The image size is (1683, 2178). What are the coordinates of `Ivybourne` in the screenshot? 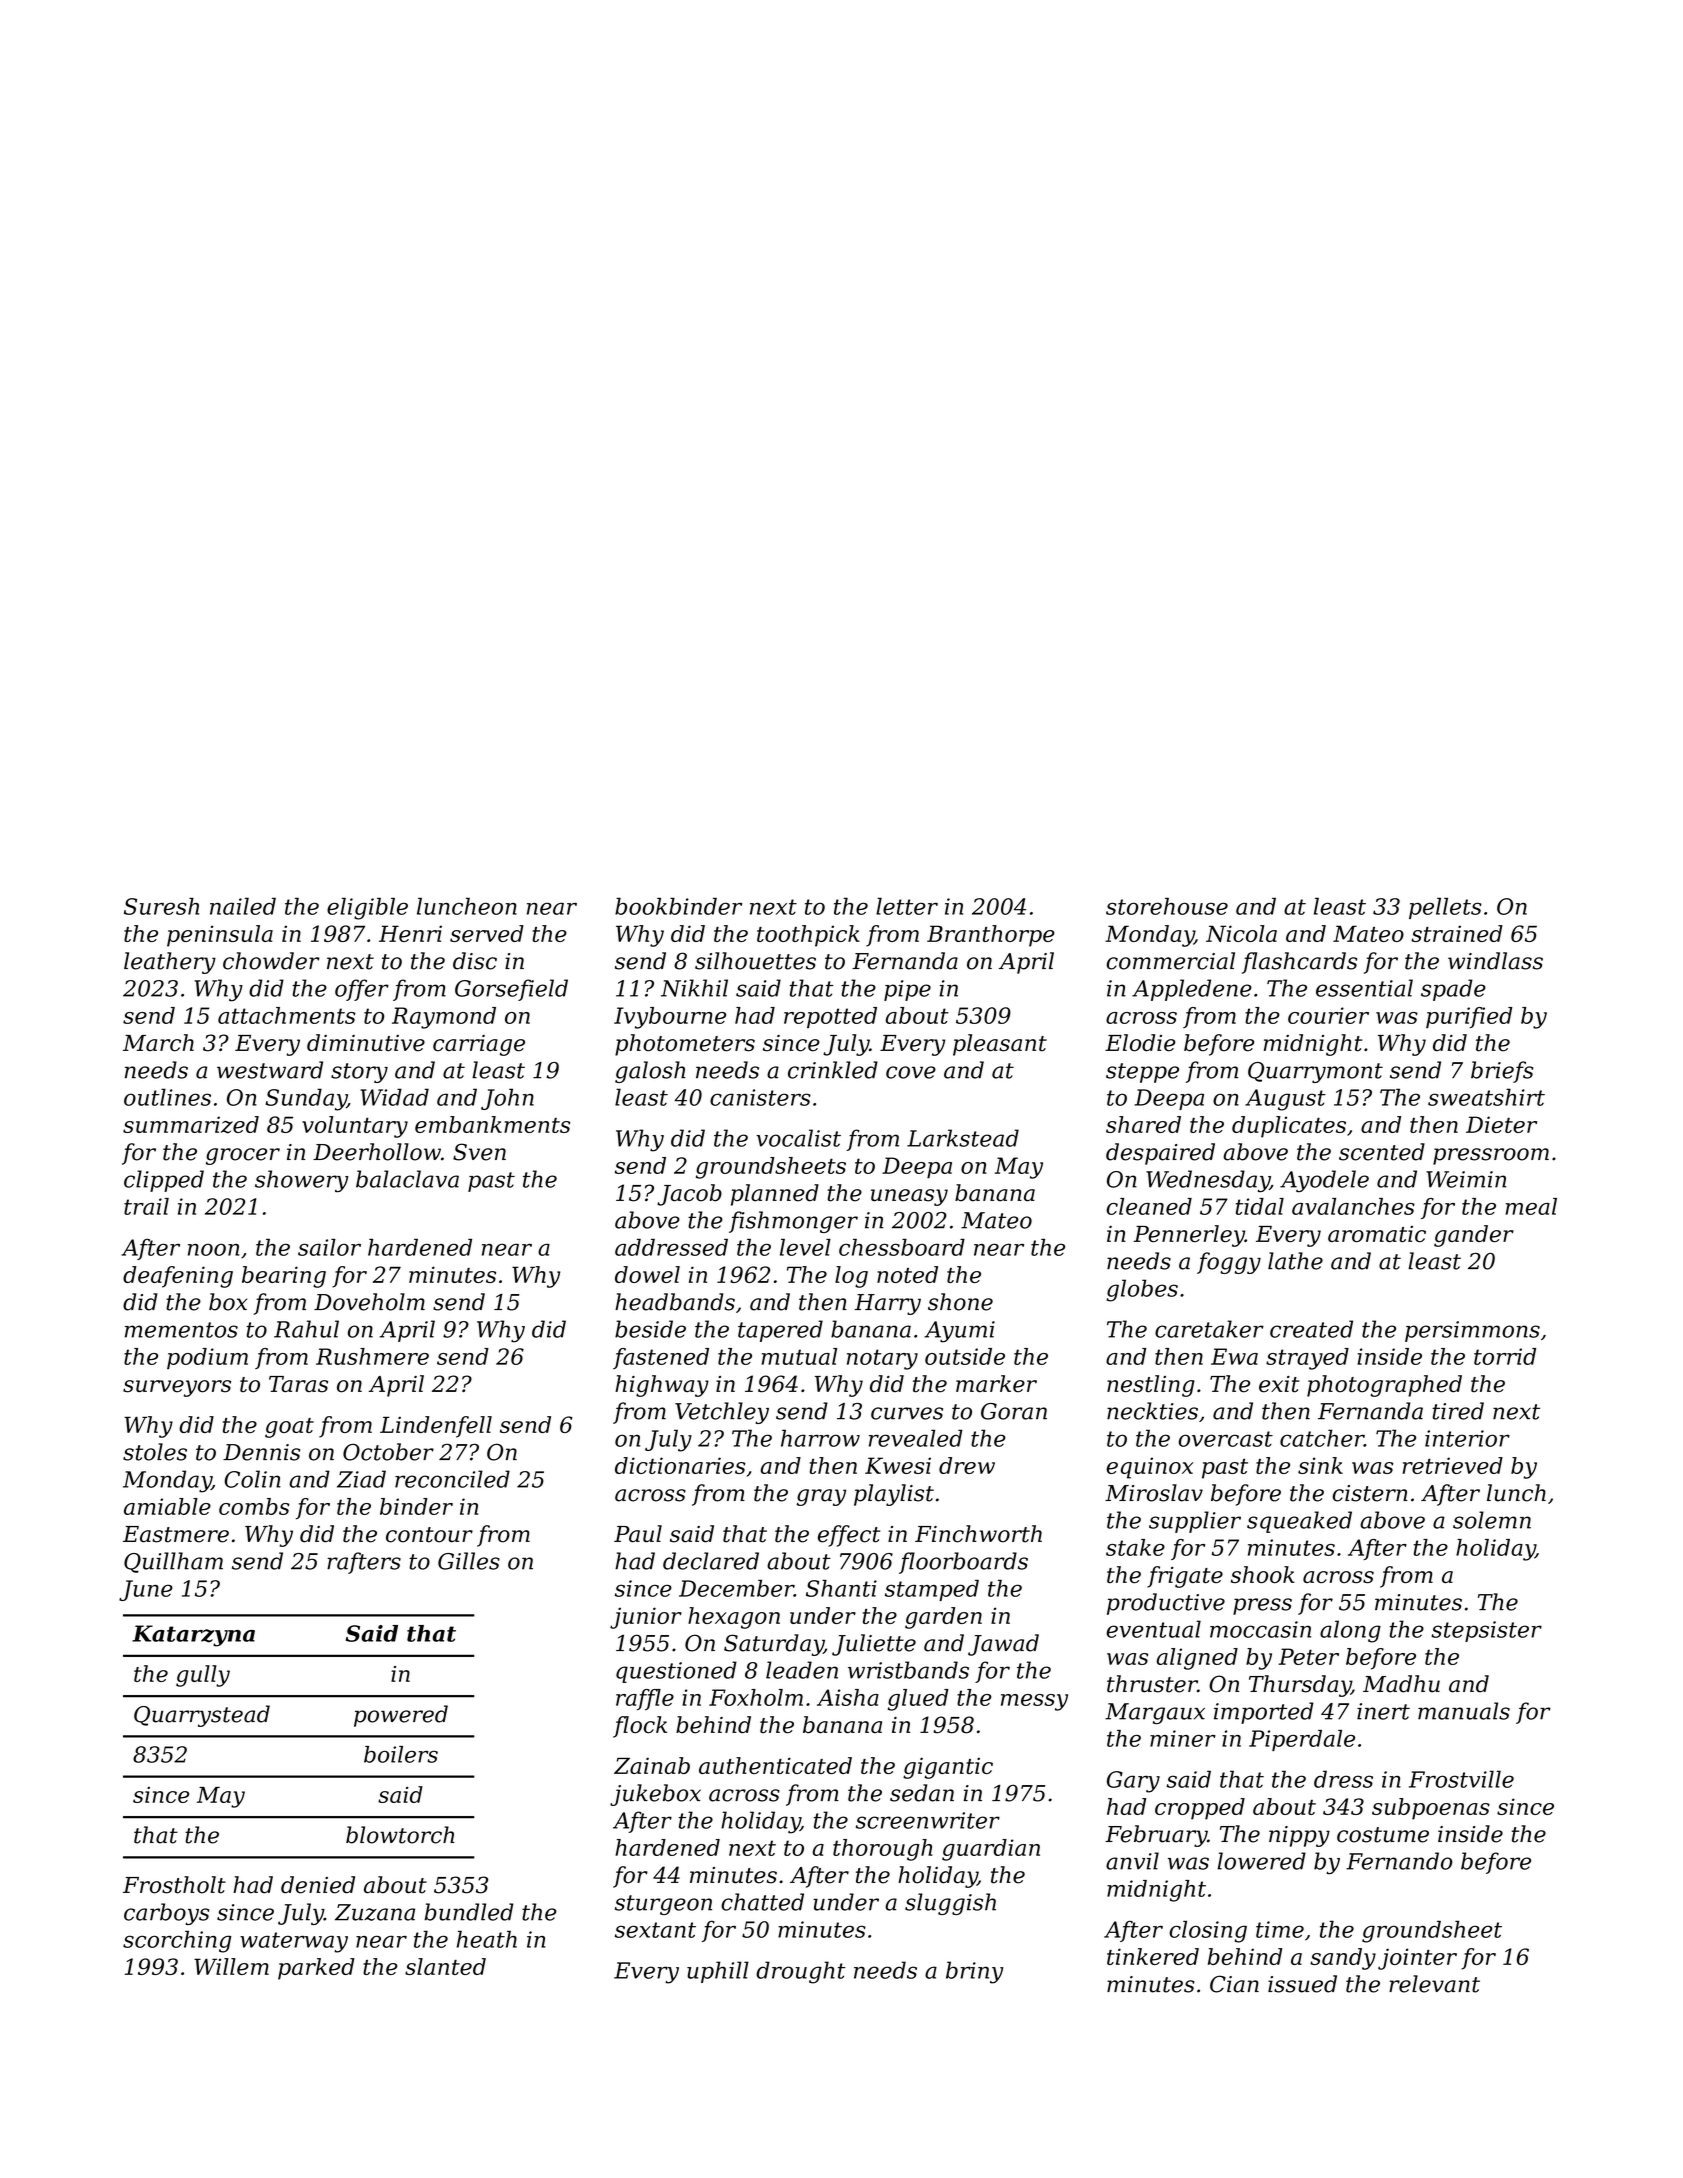 It's located at (670, 1018).
